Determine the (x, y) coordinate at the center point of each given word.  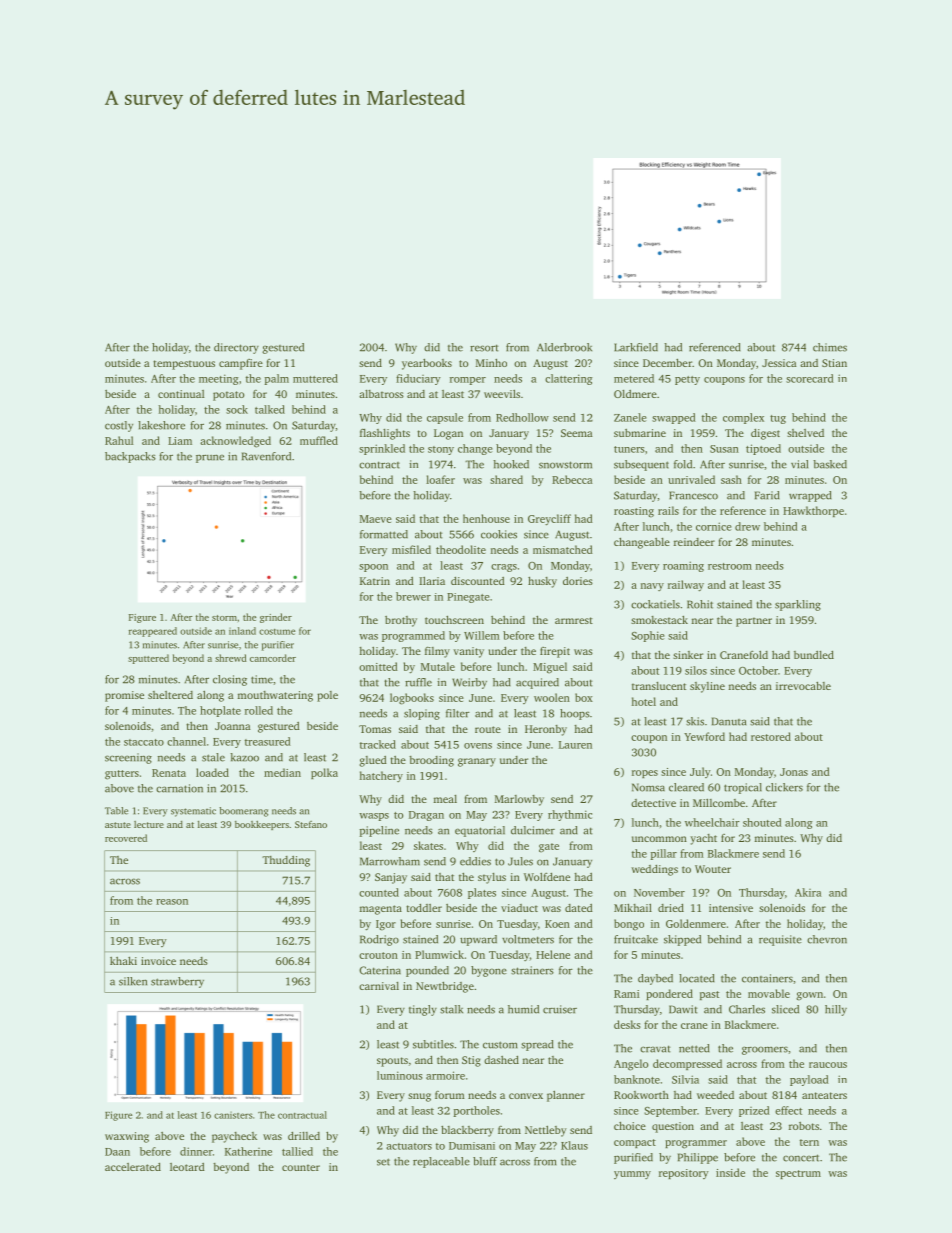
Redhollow (522, 417)
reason (172, 902)
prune (210, 458)
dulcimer (533, 830)
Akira (808, 892)
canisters (233, 1115)
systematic (193, 812)
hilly (836, 1010)
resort (484, 348)
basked (830, 464)
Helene (553, 954)
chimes (830, 347)
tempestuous (184, 365)
